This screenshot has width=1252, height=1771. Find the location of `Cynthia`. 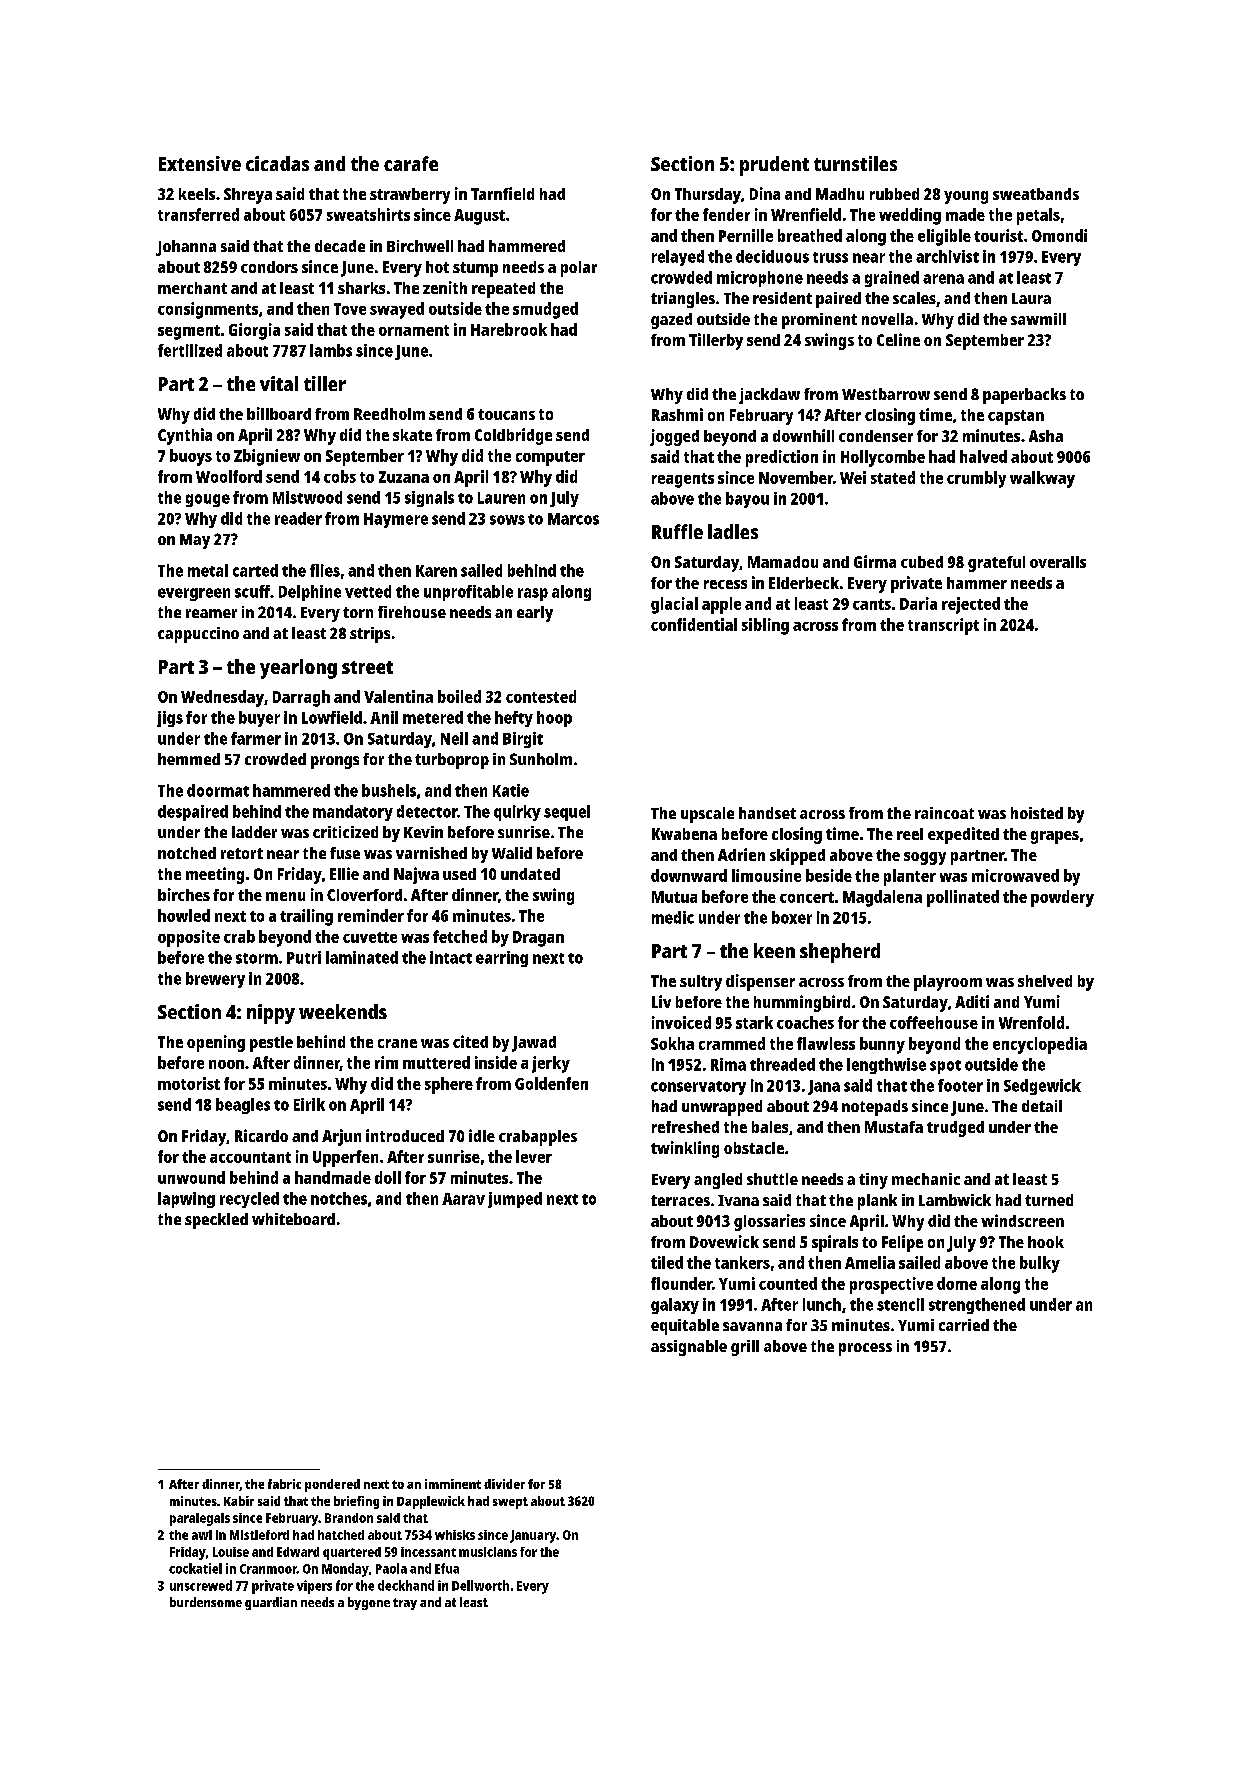

Cynthia is located at coordinates (185, 436).
